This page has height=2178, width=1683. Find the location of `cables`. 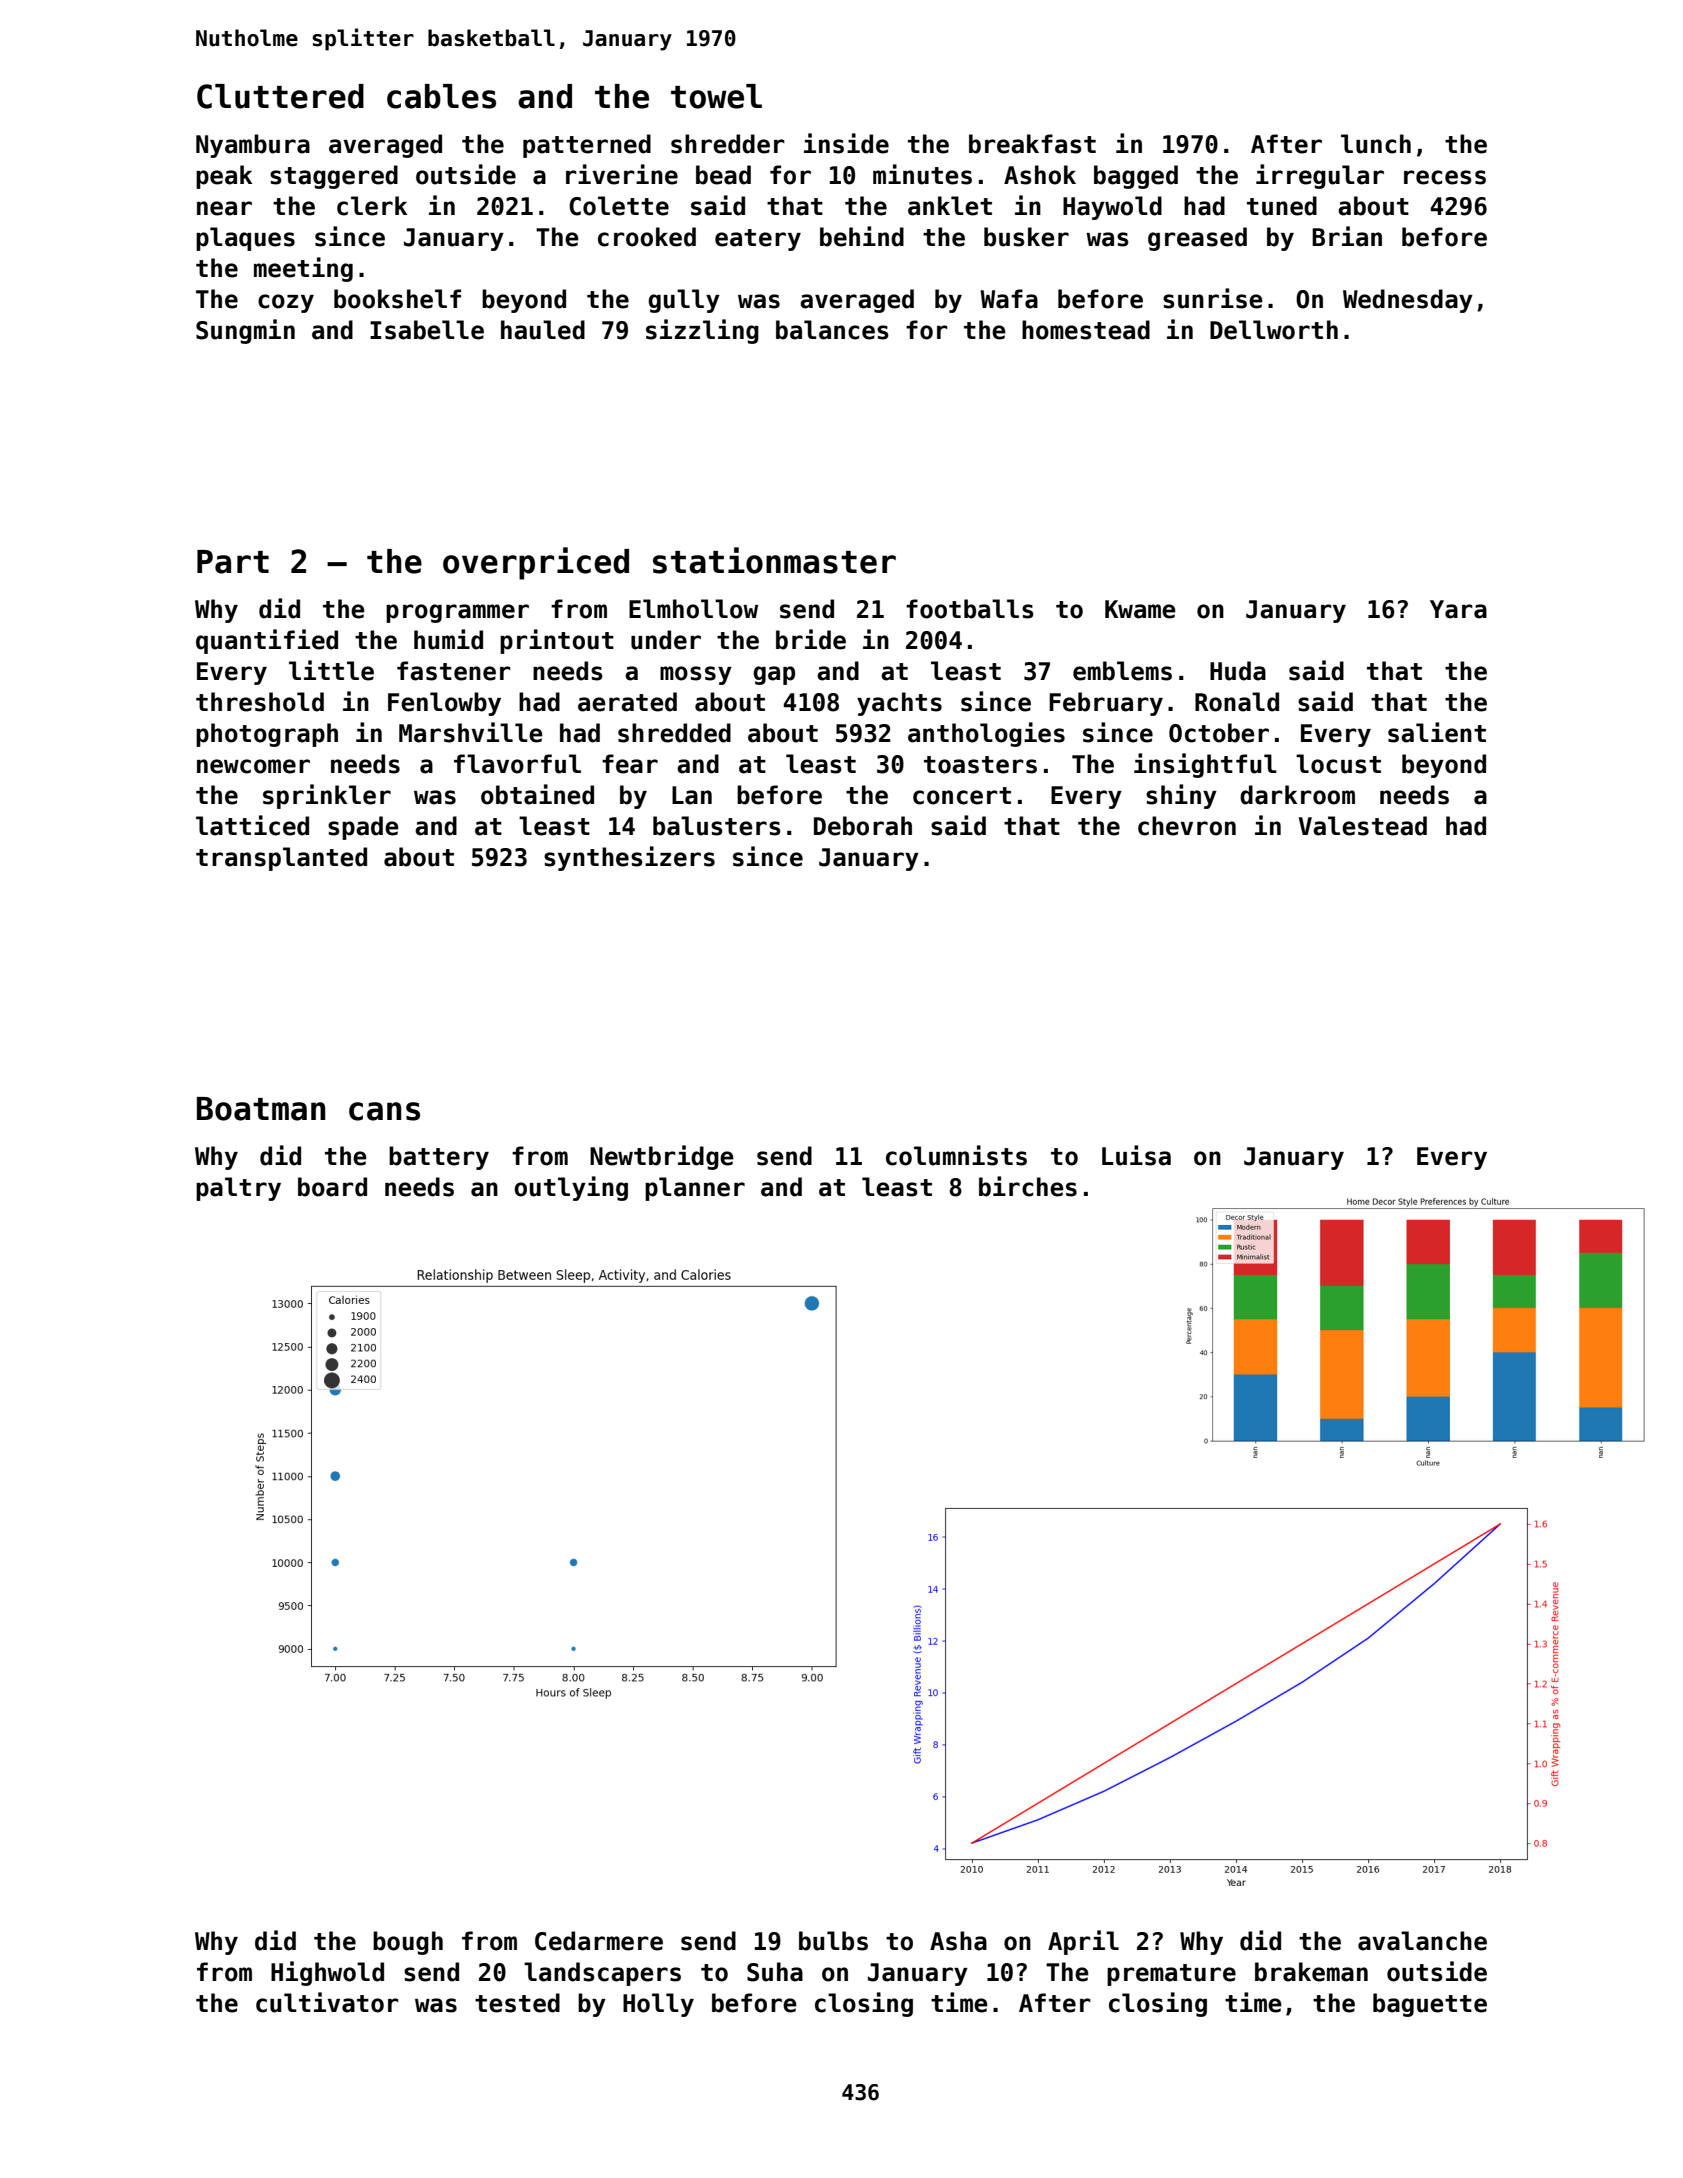

cables is located at coordinates (441, 96).
